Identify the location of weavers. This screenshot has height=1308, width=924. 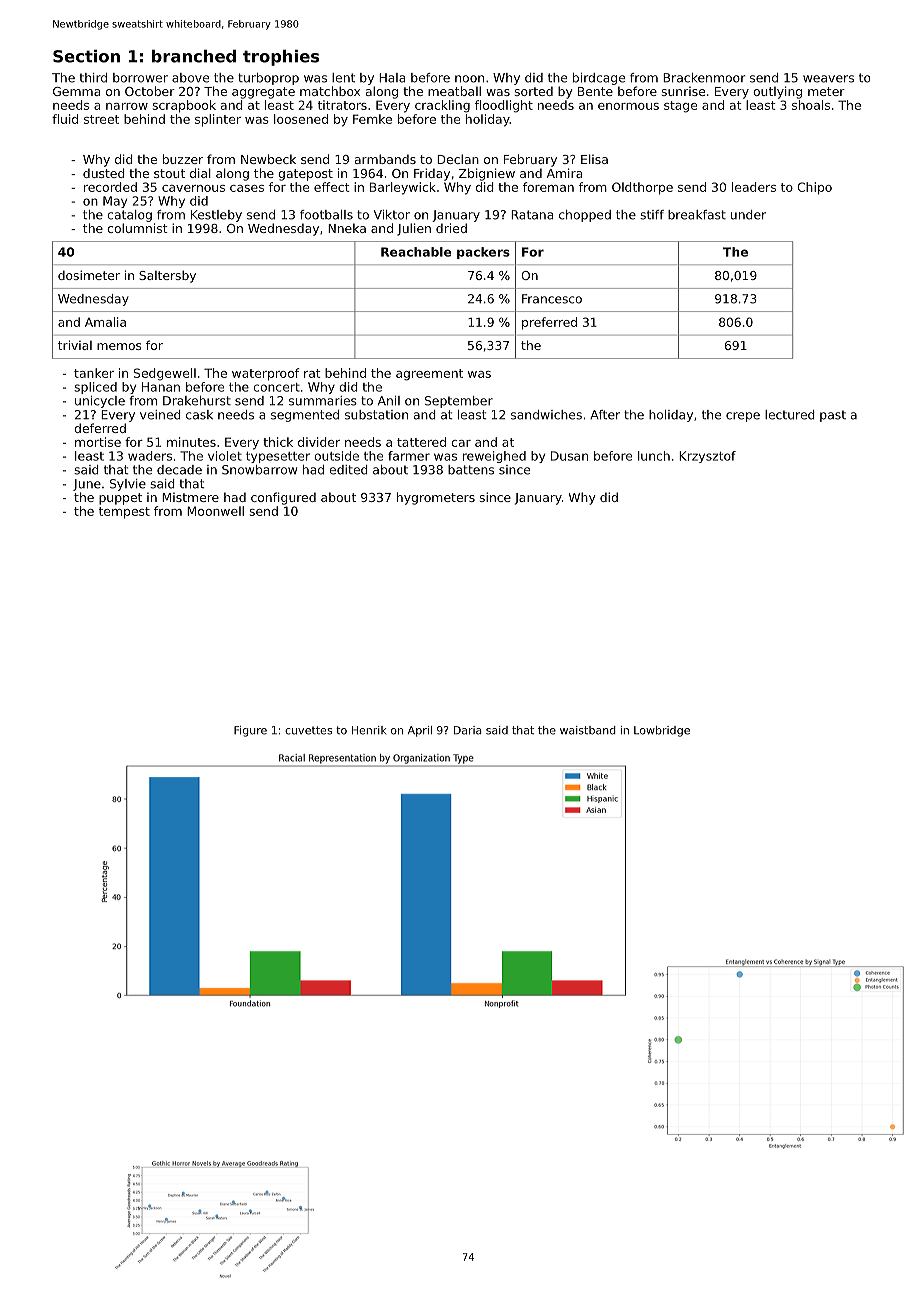
(828, 79).
